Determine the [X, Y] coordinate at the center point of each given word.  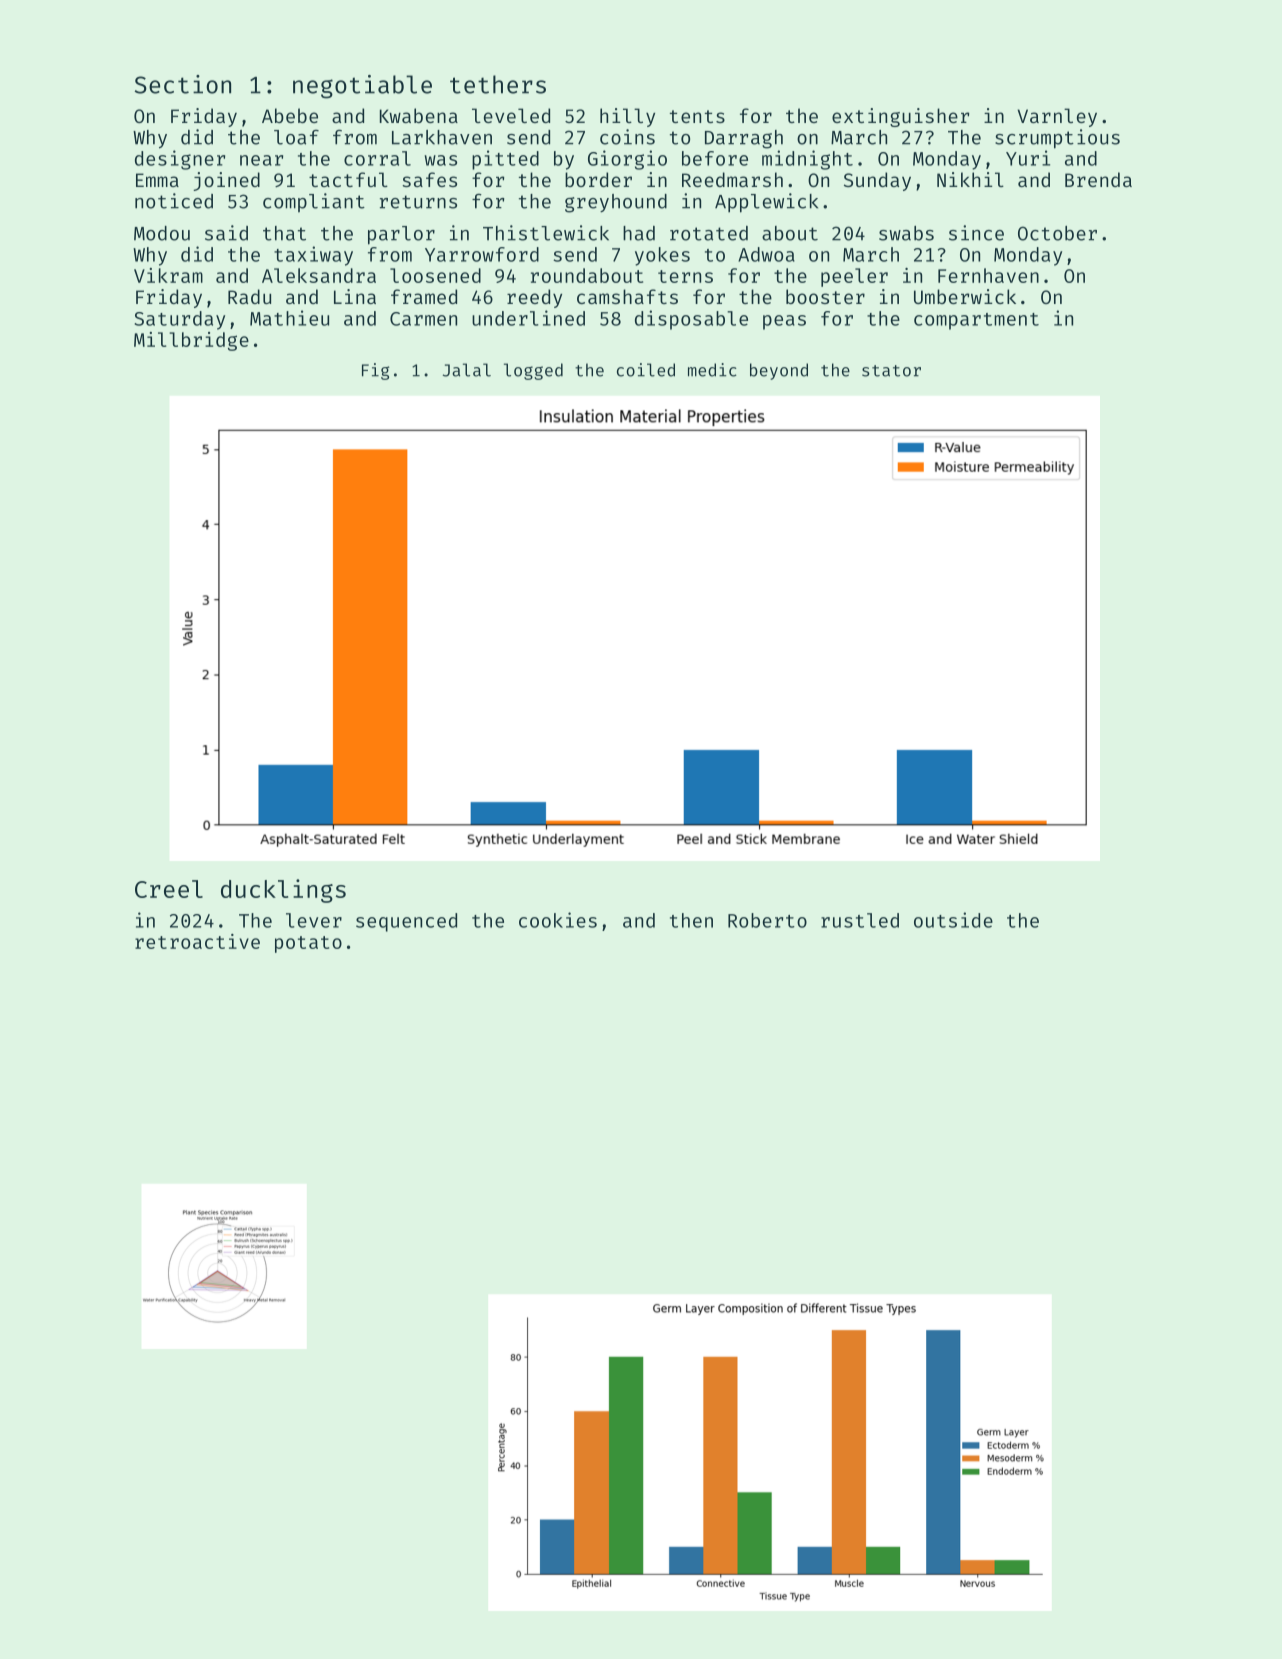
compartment [976, 321]
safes [429, 179]
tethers [498, 84]
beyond [779, 371]
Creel [169, 889]
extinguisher [900, 117]
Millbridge [191, 341]
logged [533, 371]
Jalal [467, 370]
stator [891, 371]
